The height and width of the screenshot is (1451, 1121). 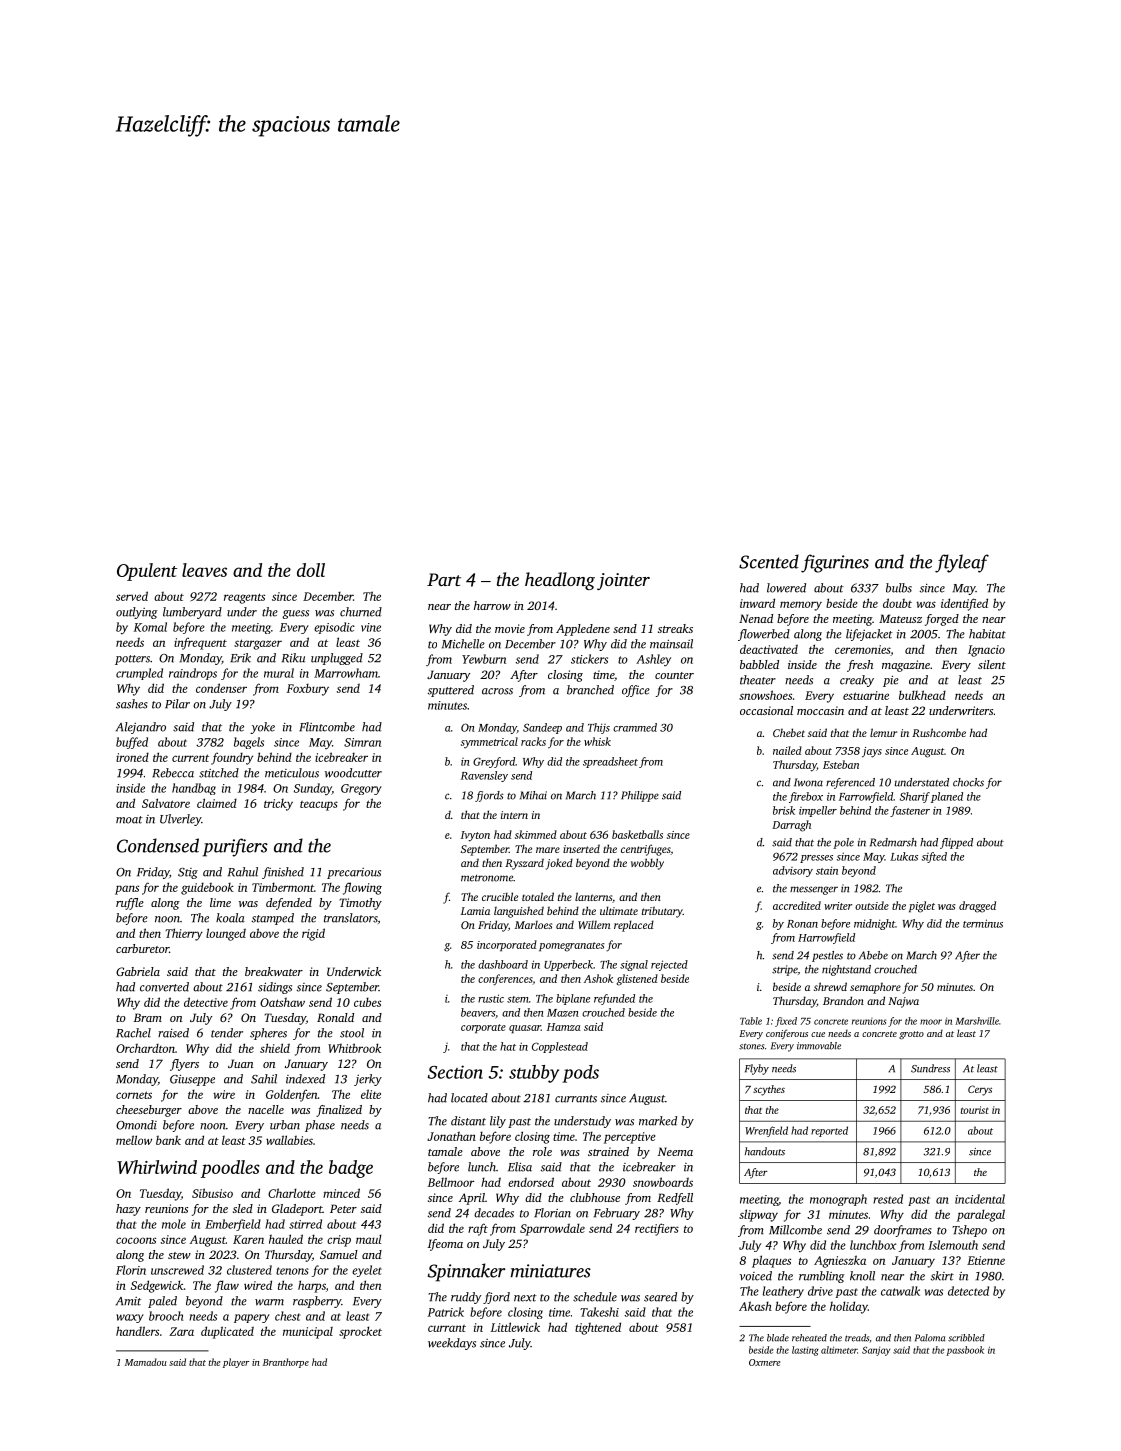 What do you see at coordinates (571, 947) in the screenshot?
I see `pomegranates` at bounding box center [571, 947].
